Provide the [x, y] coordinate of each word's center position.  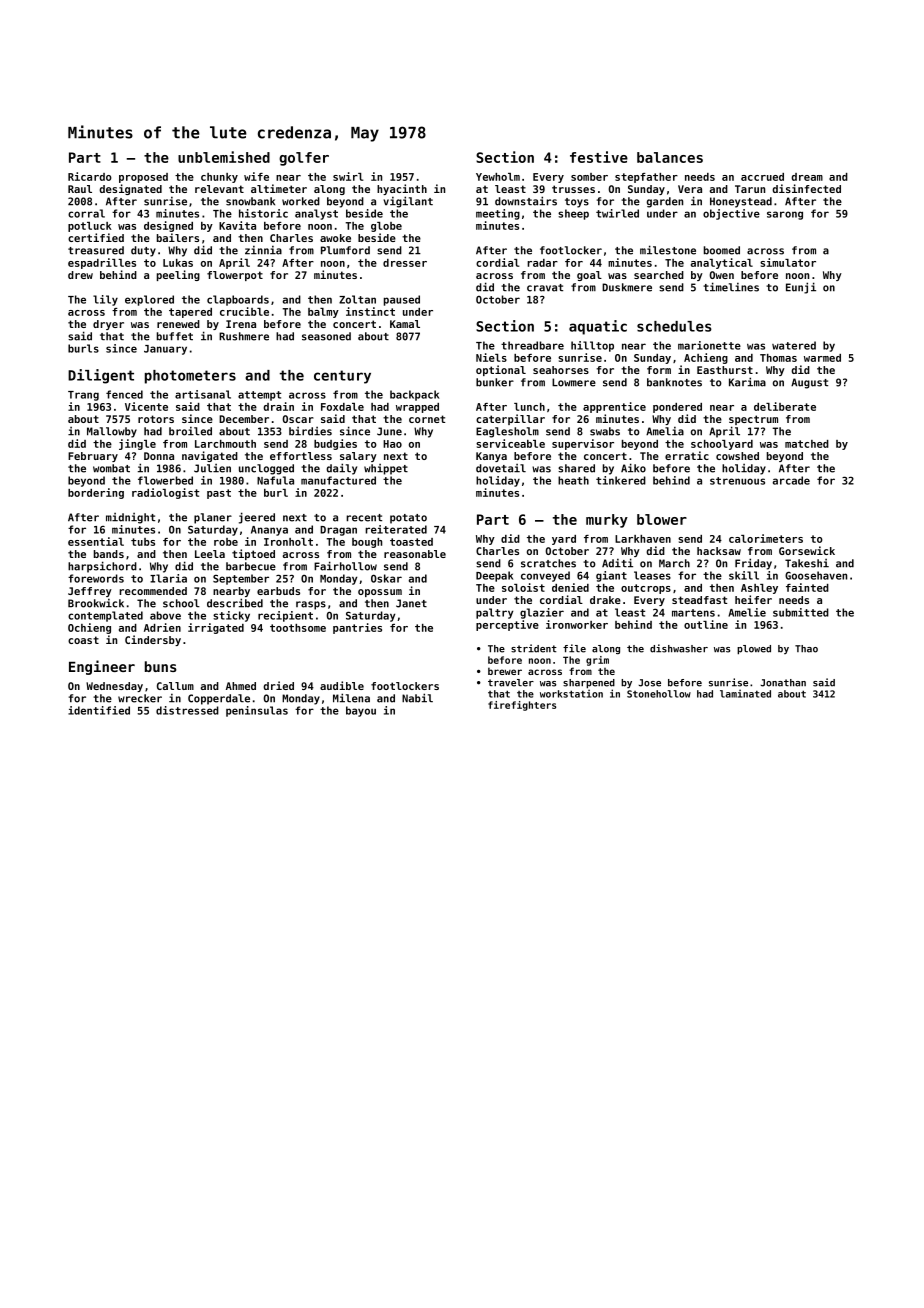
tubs [143, 542]
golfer [304, 159]
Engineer [102, 667]
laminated [745, 693]
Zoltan [357, 299]
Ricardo [90, 176]
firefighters [522, 706]
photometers [190, 377]
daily [341, 469]
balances [670, 157]
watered [794, 345]
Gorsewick [807, 550]
